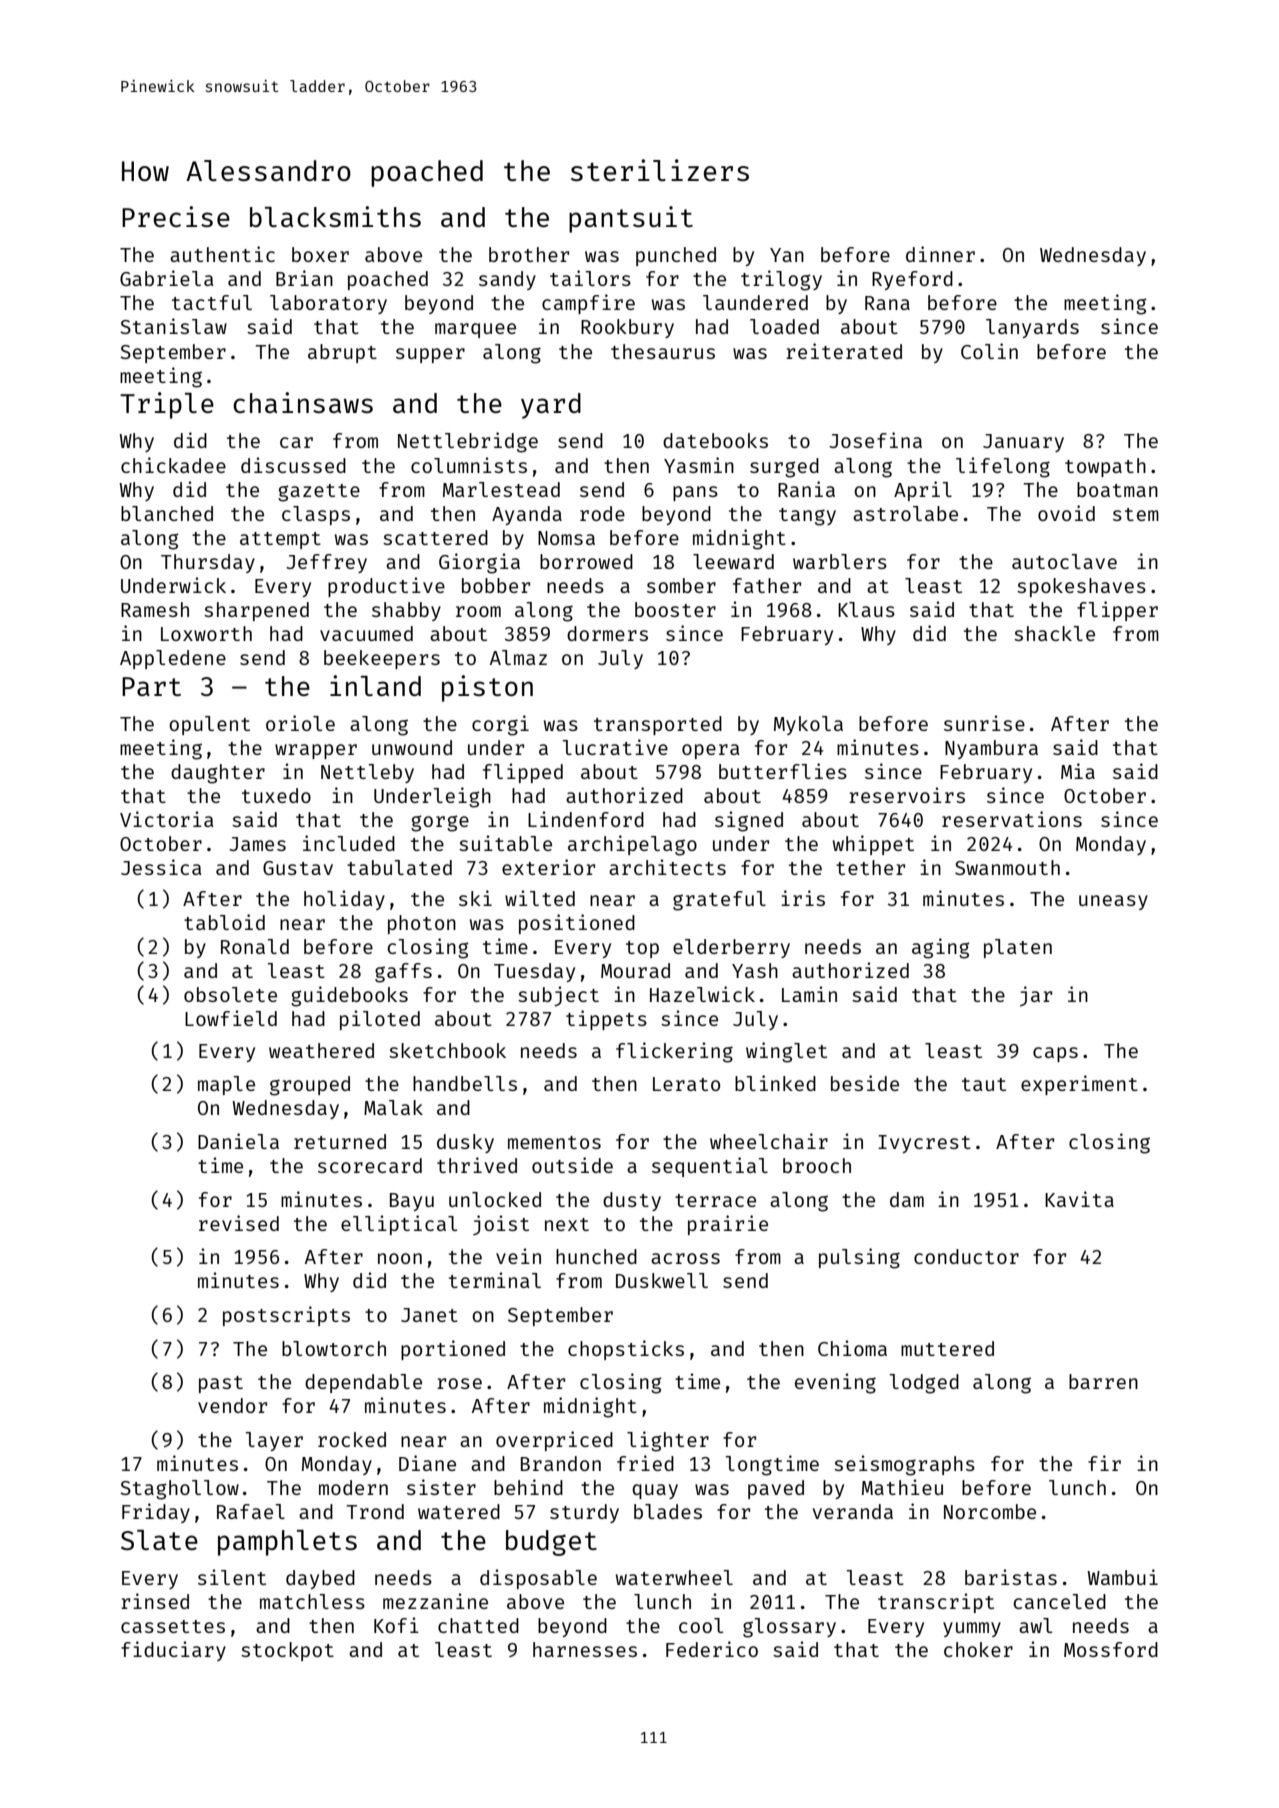 This document has height=1808, width=1279. Describe the element at coordinates (784, 468) in the document. I see `surged` at that location.
